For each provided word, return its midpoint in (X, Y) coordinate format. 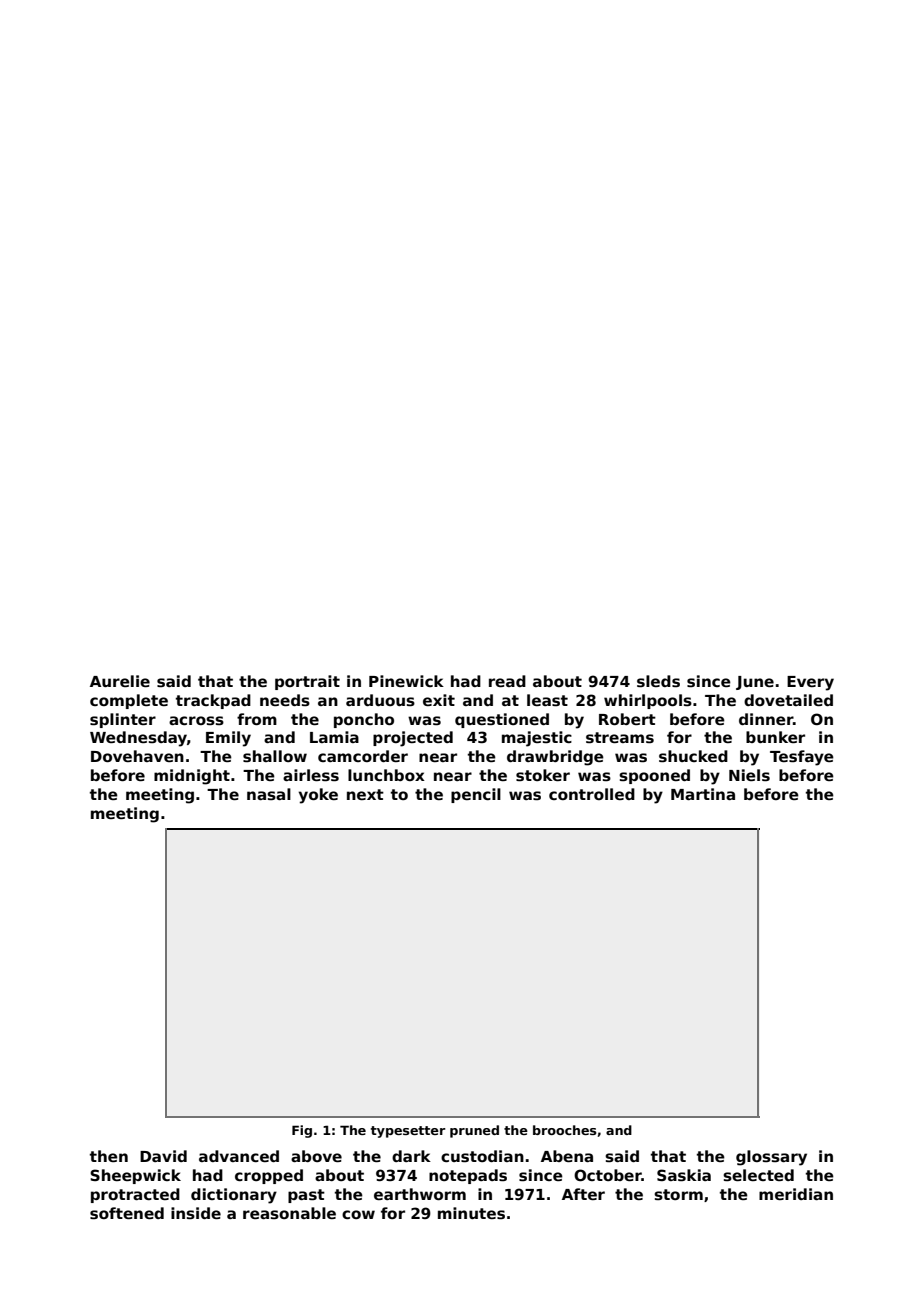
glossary (771, 1158)
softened (127, 1213)
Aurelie (120, 681)
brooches (565, 1130)
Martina (703, 794)
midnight (192, 777)
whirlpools (648, 701)
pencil (476, 795)
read (507, 681)
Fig (302, 1131)
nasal (269, 794)
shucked (693, 756)
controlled (592, 794)
